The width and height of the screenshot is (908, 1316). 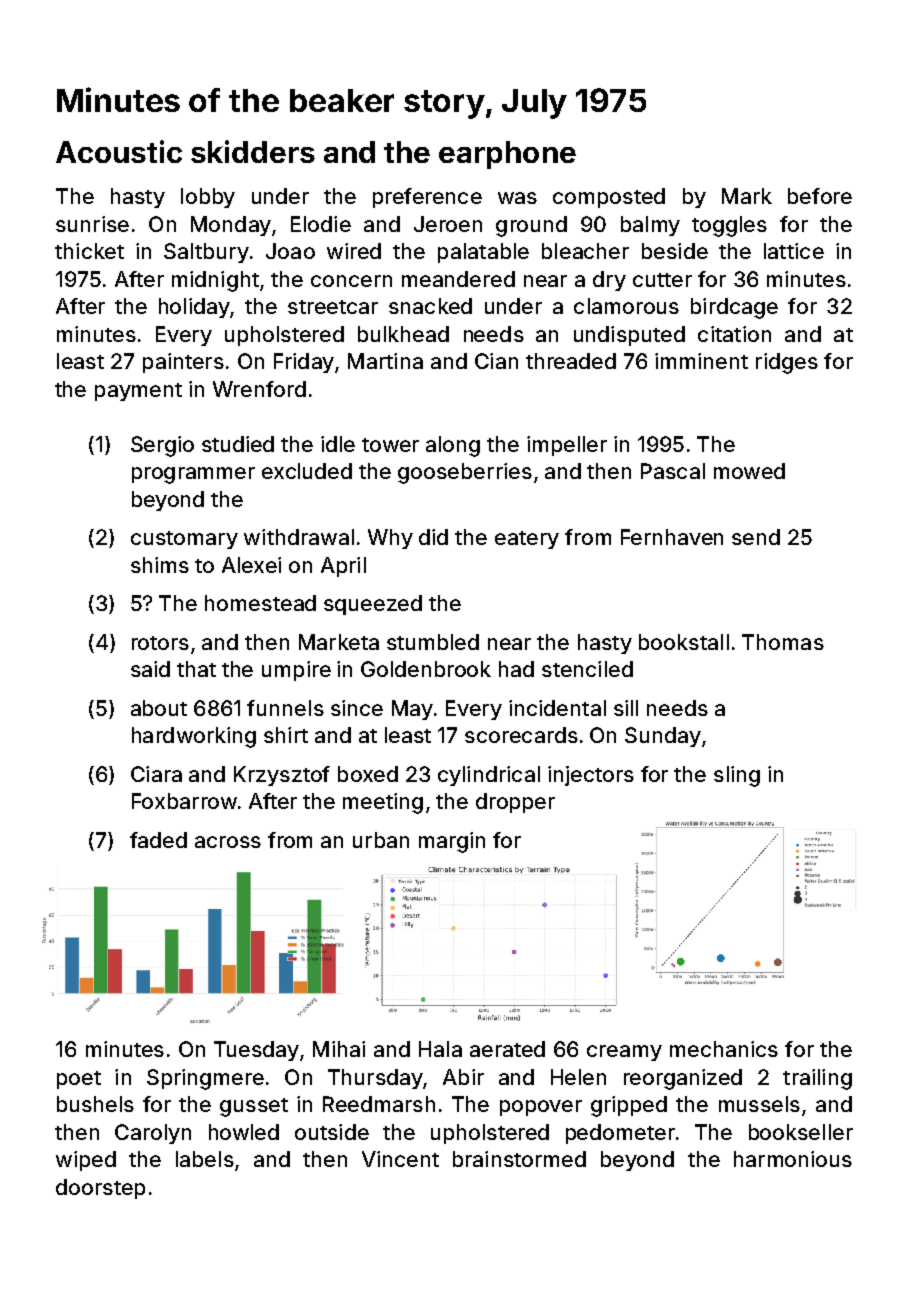 I want to click on creamy, so click(x=624, y=1053).
